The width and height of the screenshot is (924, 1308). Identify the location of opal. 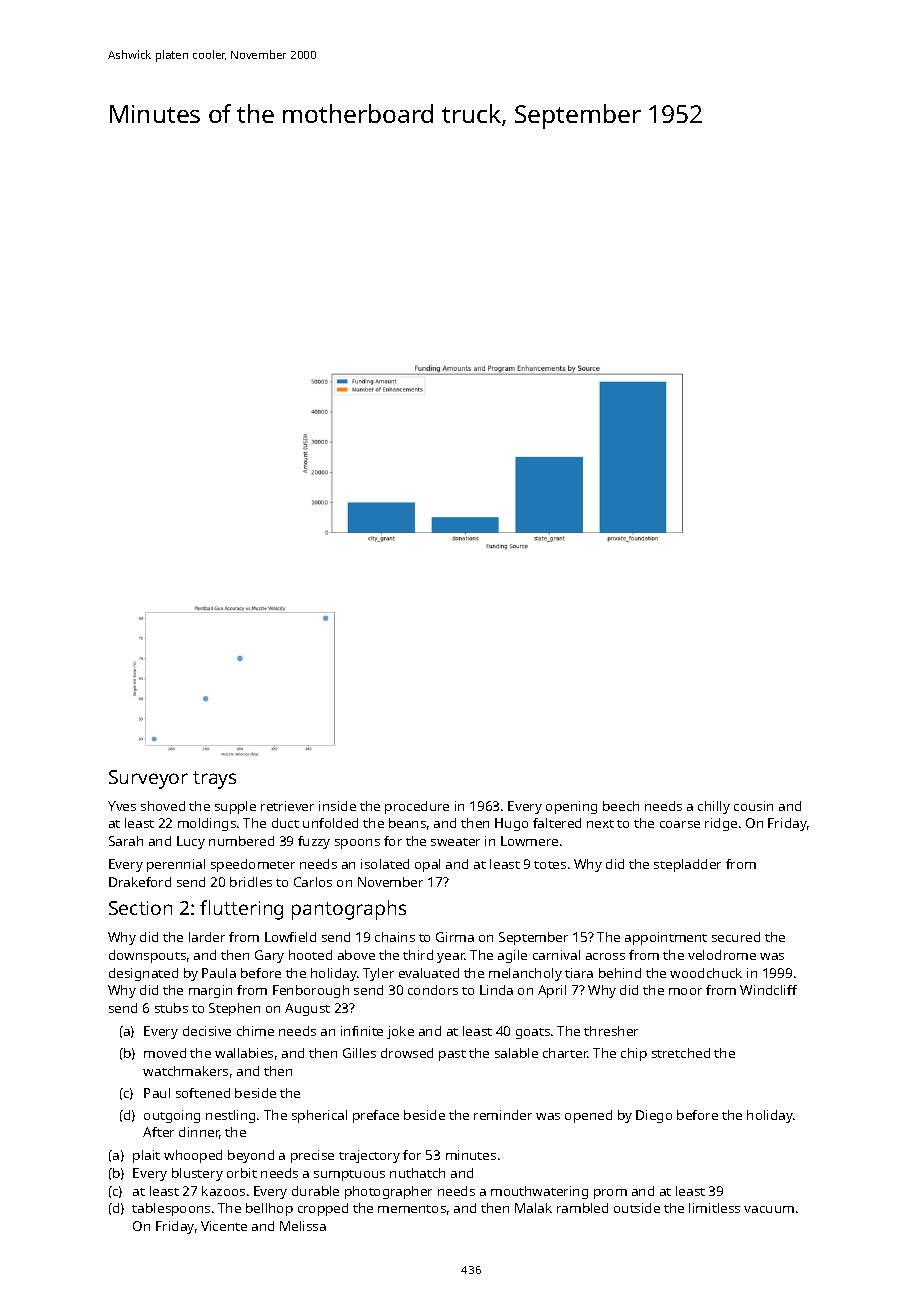
(427, 865).
